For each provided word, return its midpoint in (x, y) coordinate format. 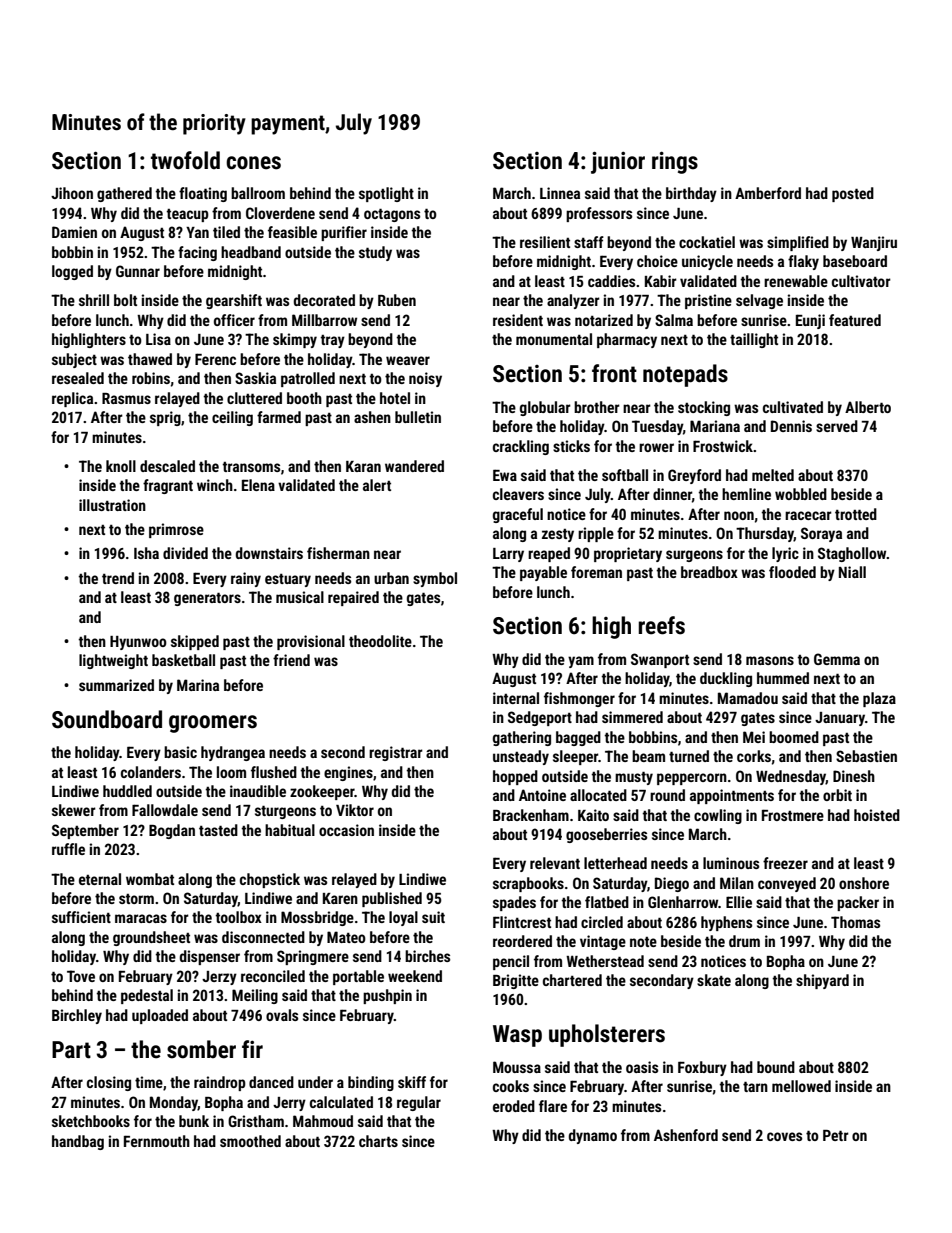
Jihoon (72, 193)
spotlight (386, 194)
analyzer (573, 301)
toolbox (239, 917)
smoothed (250, 1141)
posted (853, 194)
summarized (116, 685)
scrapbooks (528, 884)
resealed (78, 378)
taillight (754, 340)
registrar (396, 753)
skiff (412, 1082)
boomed (794, 737)
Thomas (855, 922)
